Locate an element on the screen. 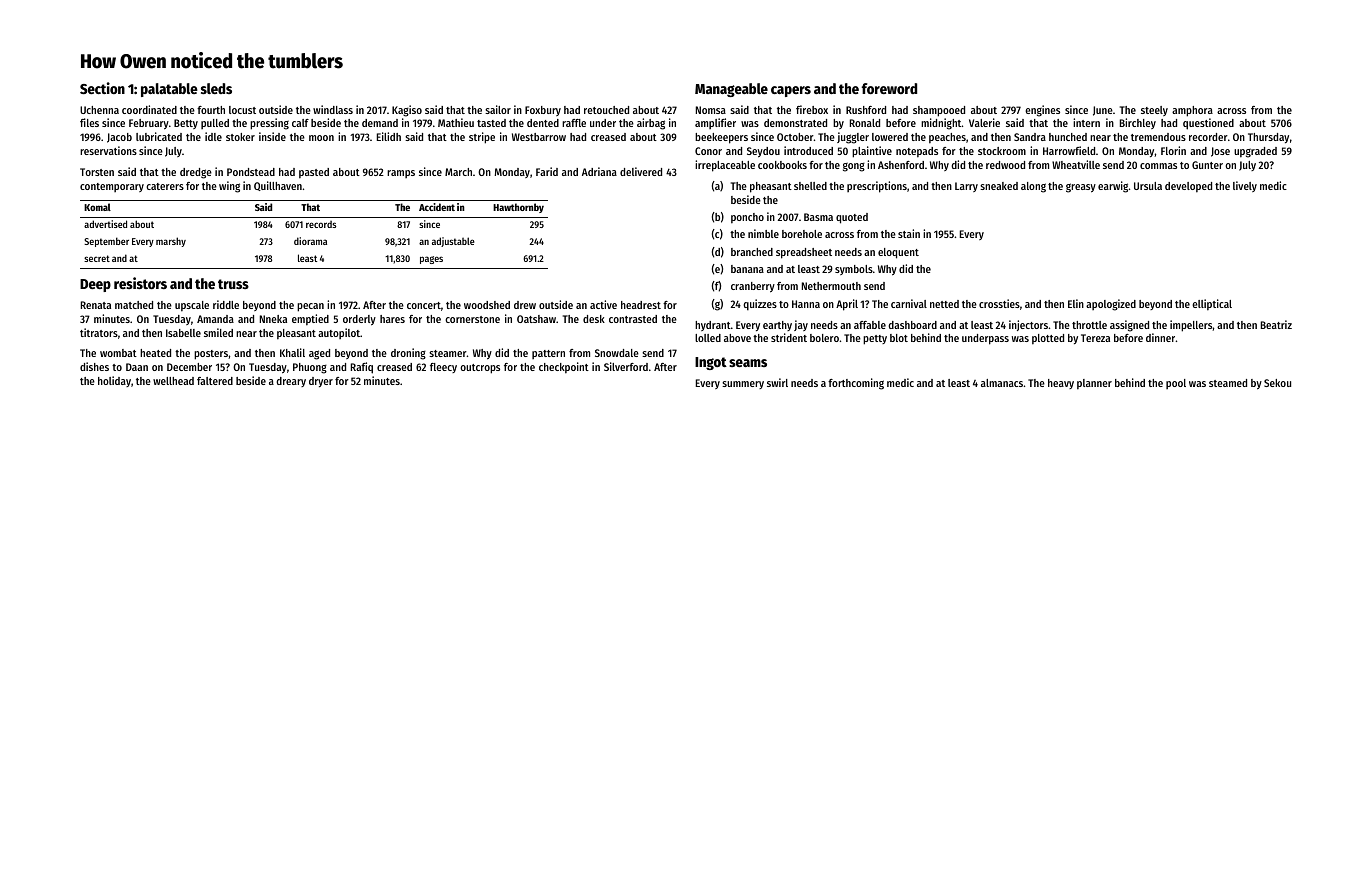  Ursula is located at coordinates (1148, 186).
